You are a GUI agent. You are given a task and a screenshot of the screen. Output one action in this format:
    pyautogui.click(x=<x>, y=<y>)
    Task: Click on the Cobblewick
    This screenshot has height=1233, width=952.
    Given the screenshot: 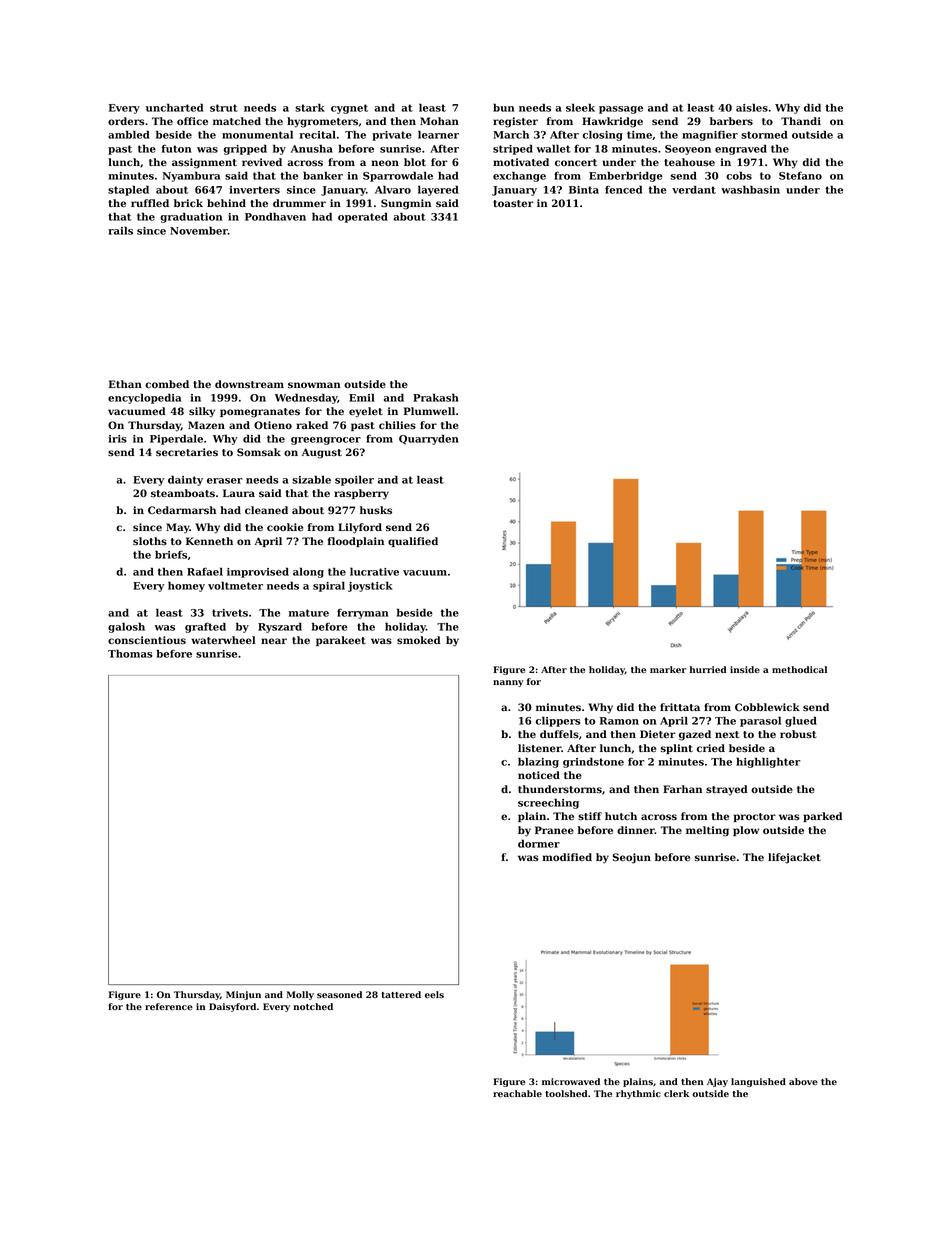 What is the action you would take?
    pyautogui.click(x=767, y=707)
